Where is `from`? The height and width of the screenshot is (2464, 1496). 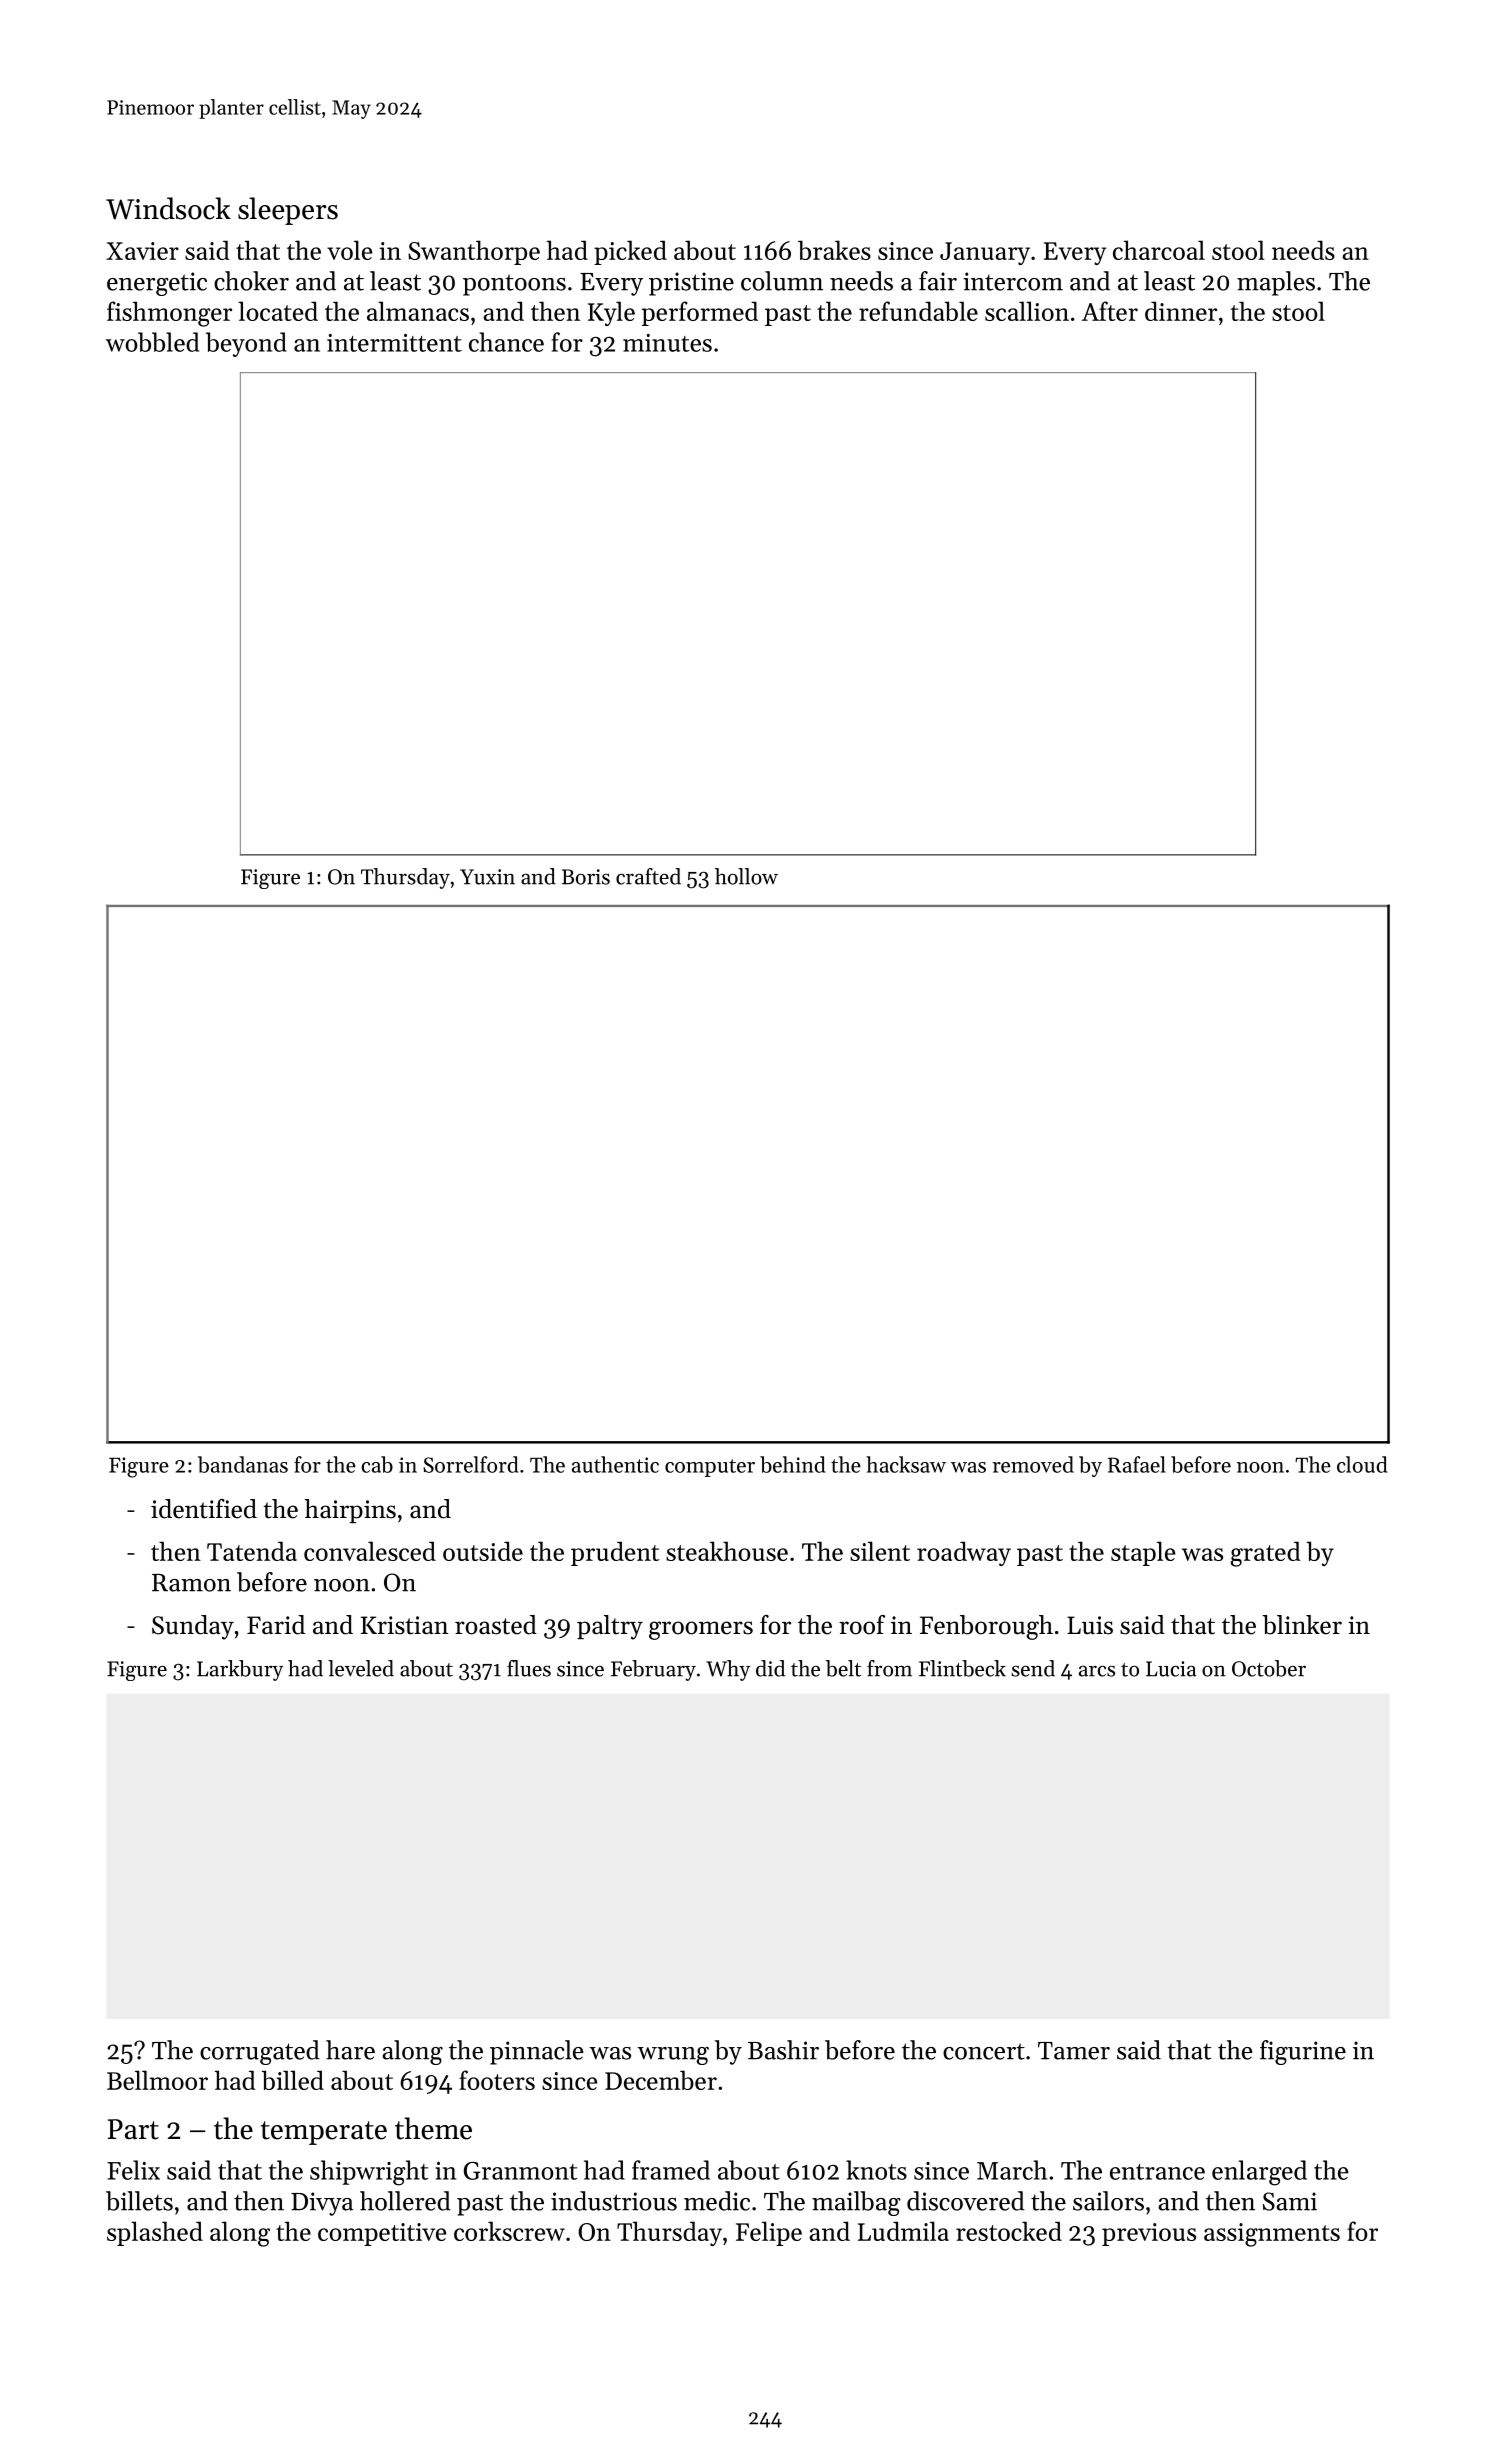
from is located at coordinates (889, 1668).
